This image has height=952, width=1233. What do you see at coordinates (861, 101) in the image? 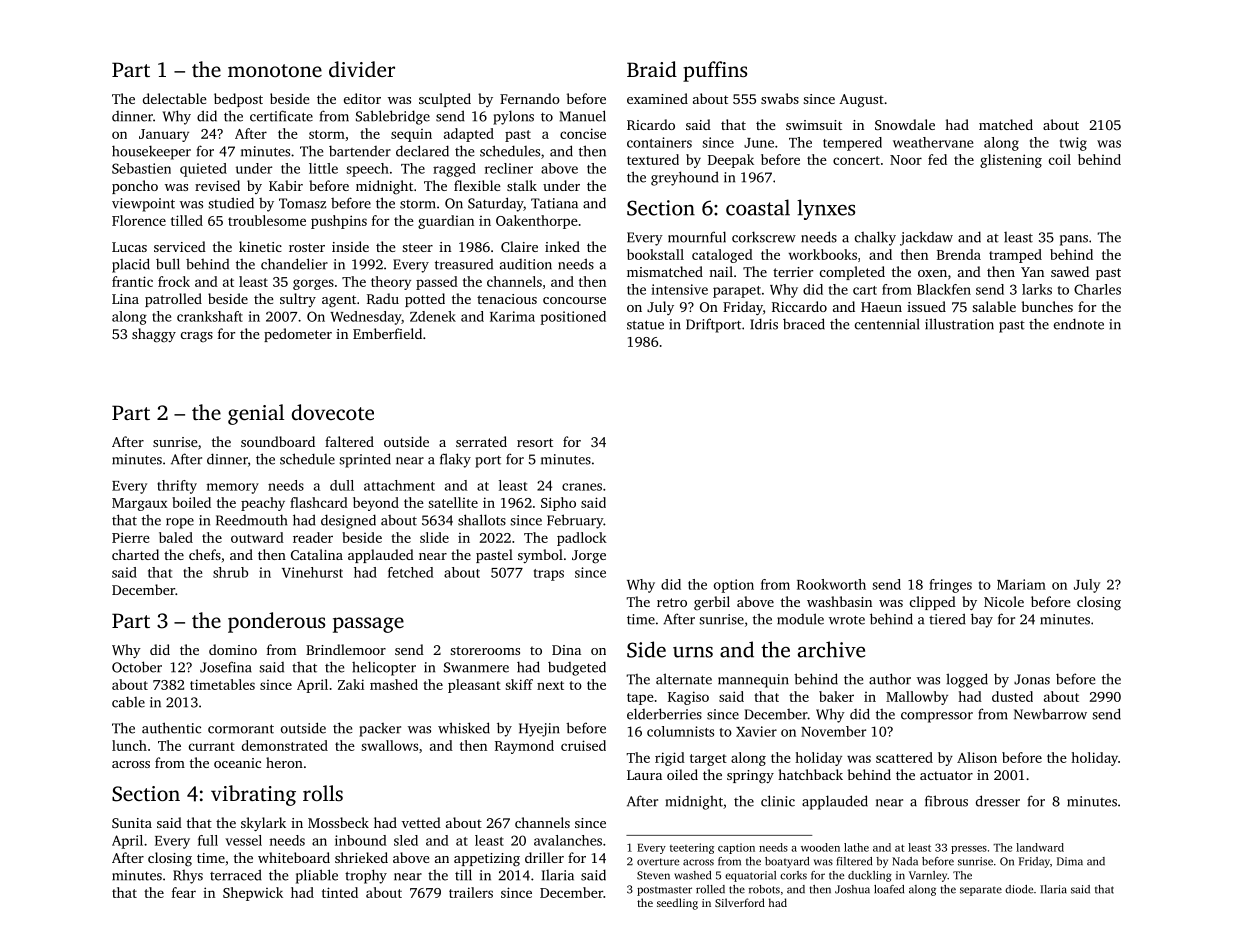
I see `August` at bounding box center [861, 101].
